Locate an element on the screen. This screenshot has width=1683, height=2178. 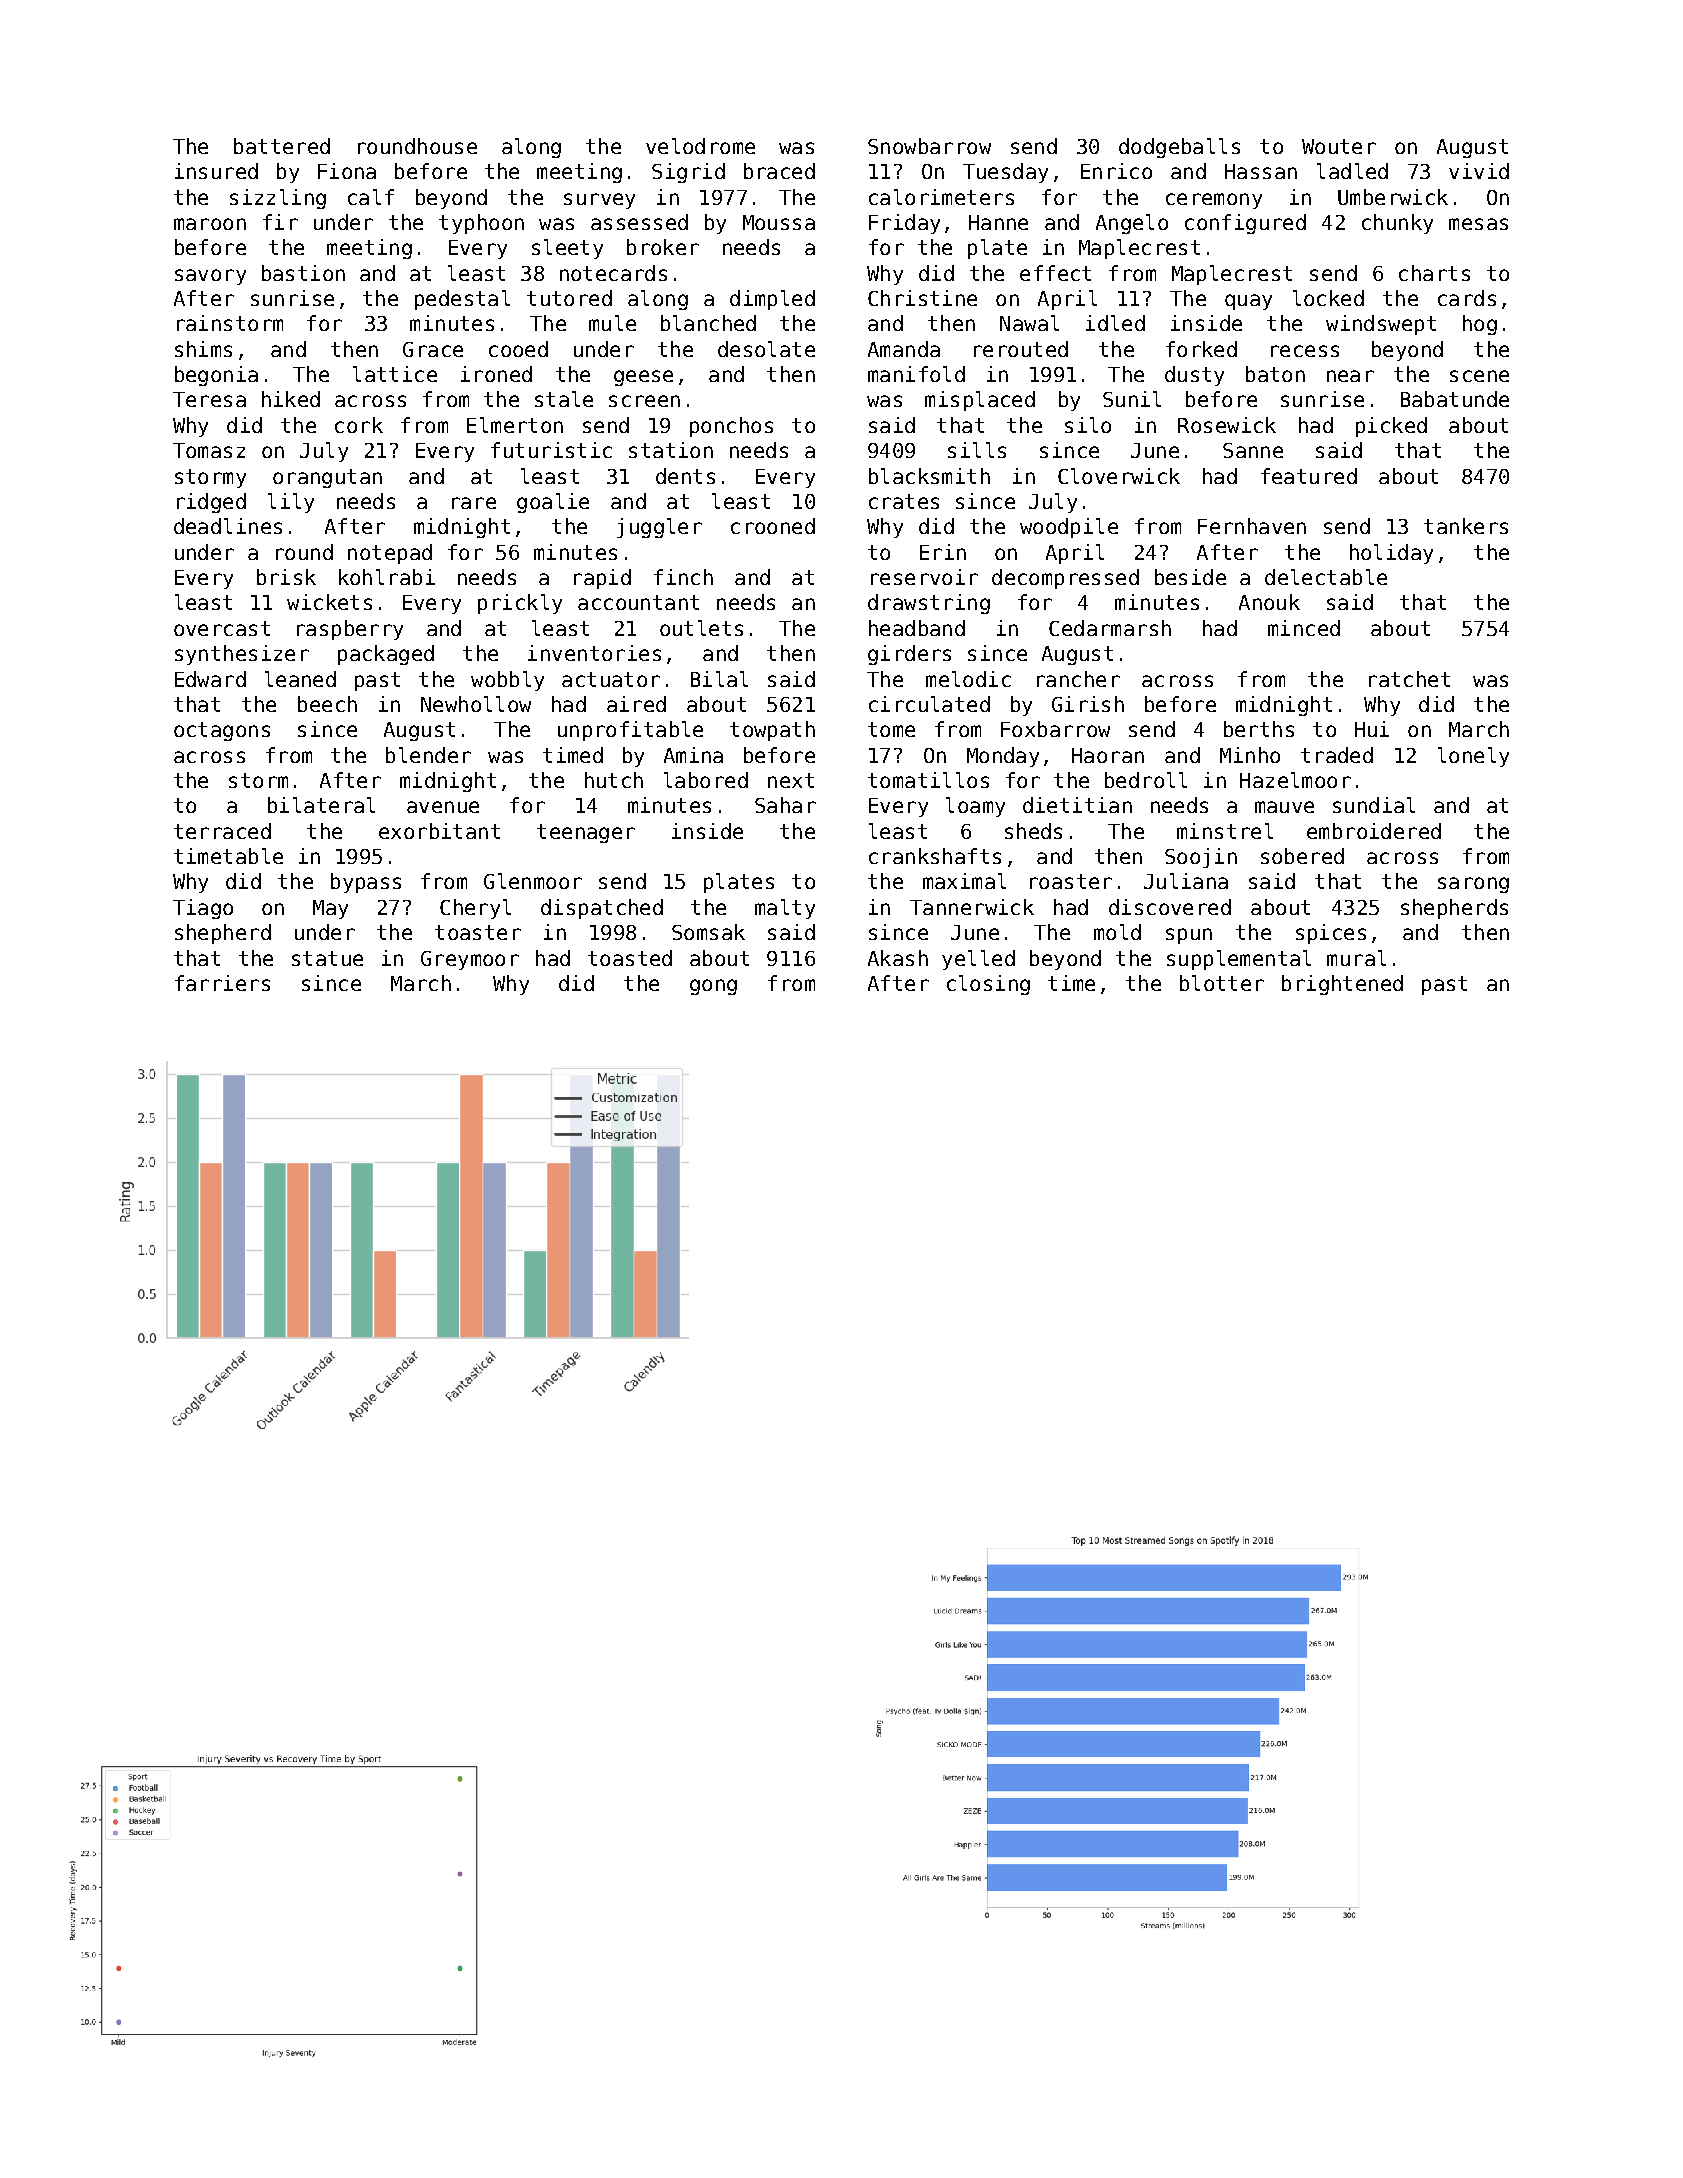
holiday is located at coordinates (1391, 554).
